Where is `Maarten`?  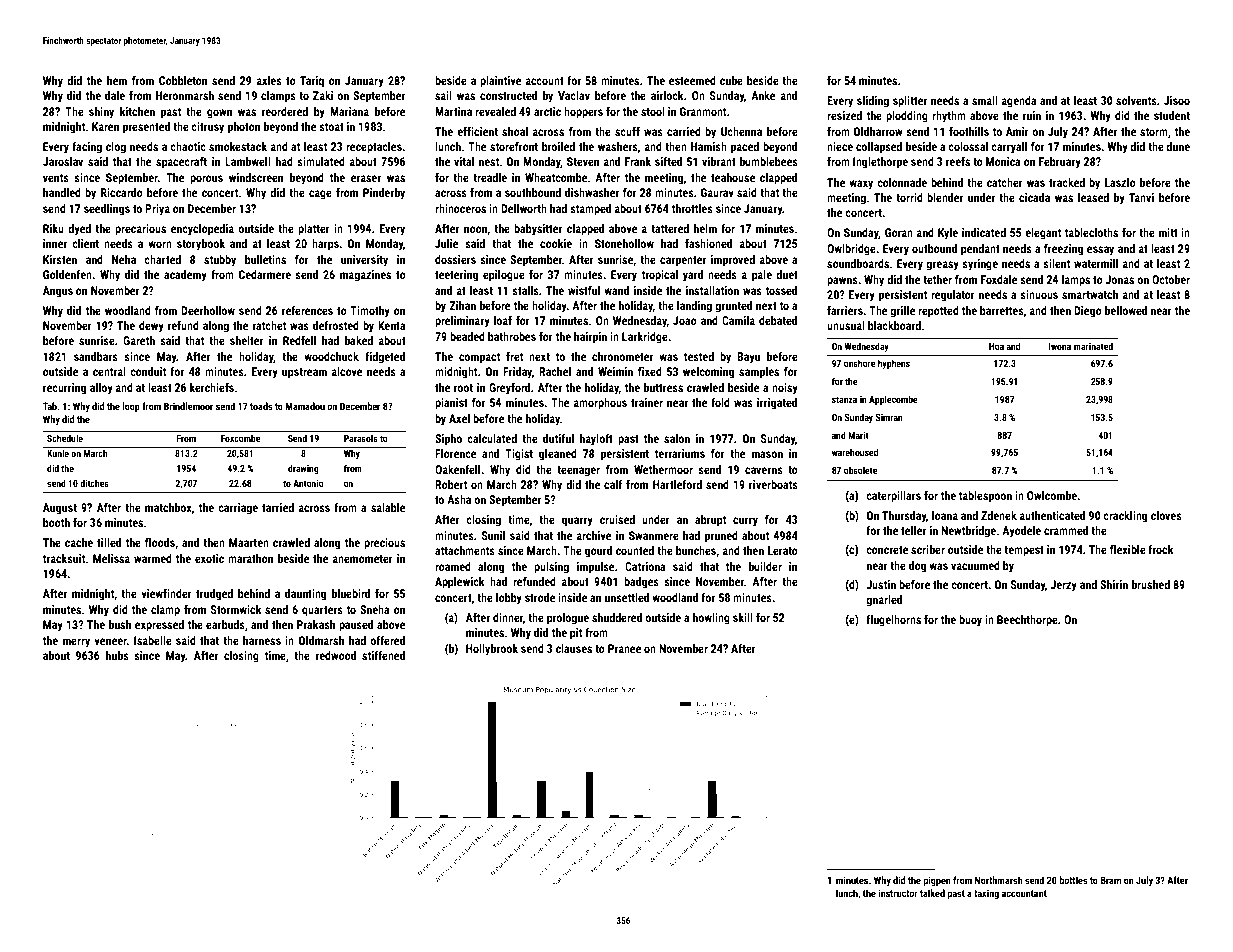
Maarten is located at coordinates (249, 542).
